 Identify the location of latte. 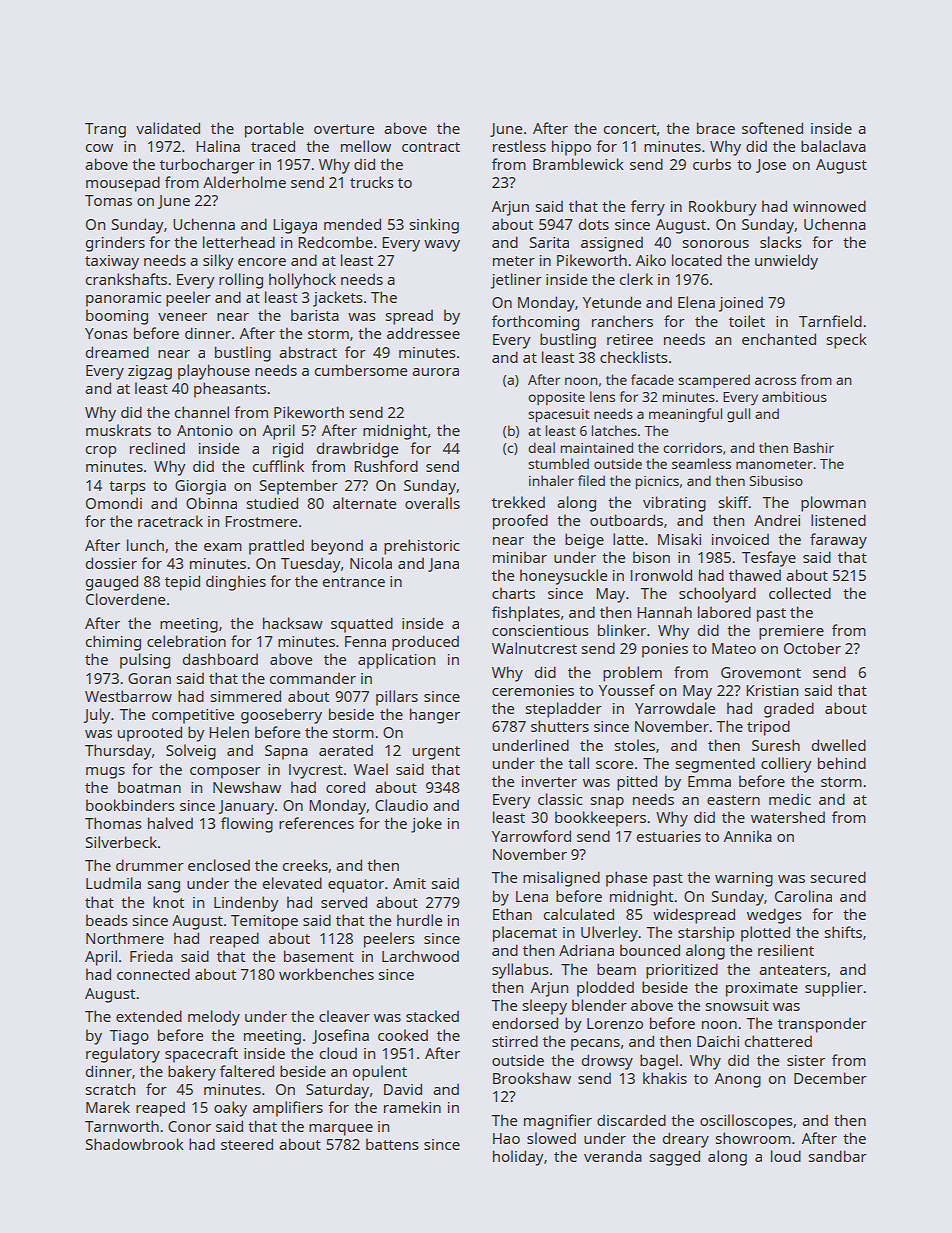
(628, 539).
